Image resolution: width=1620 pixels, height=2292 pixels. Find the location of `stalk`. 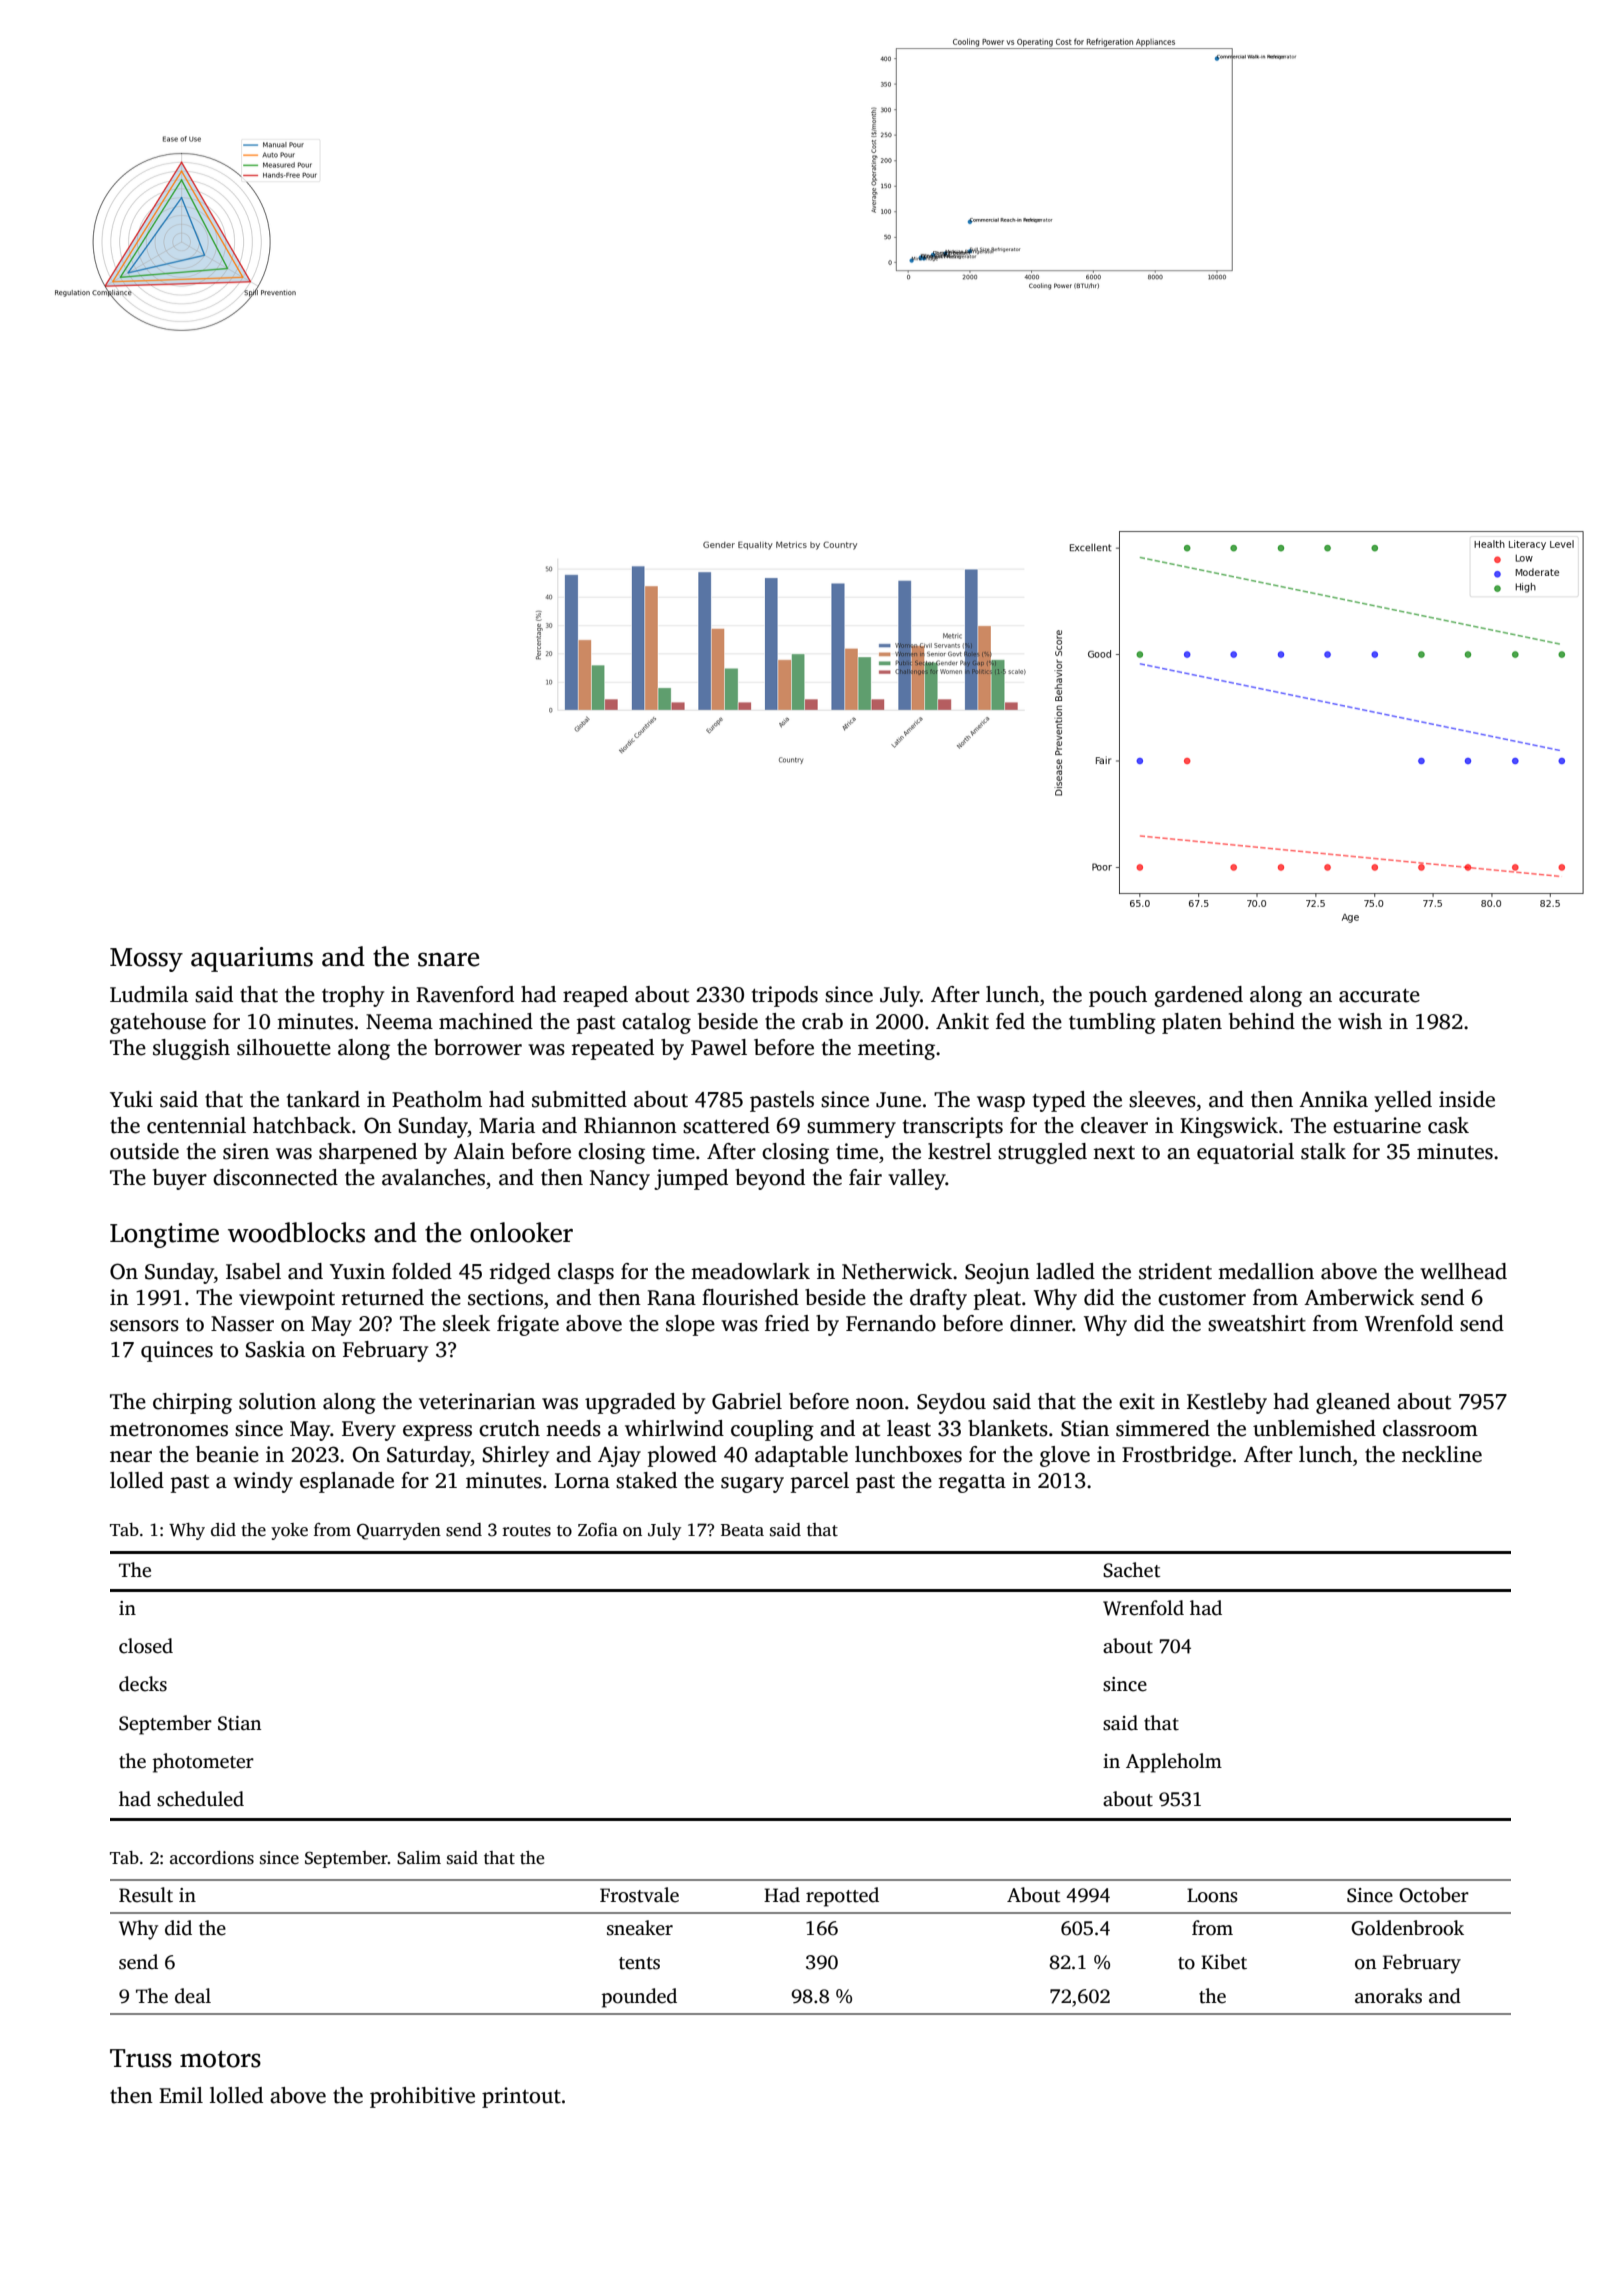

stalk is located at coordinates (1323, 1151).
